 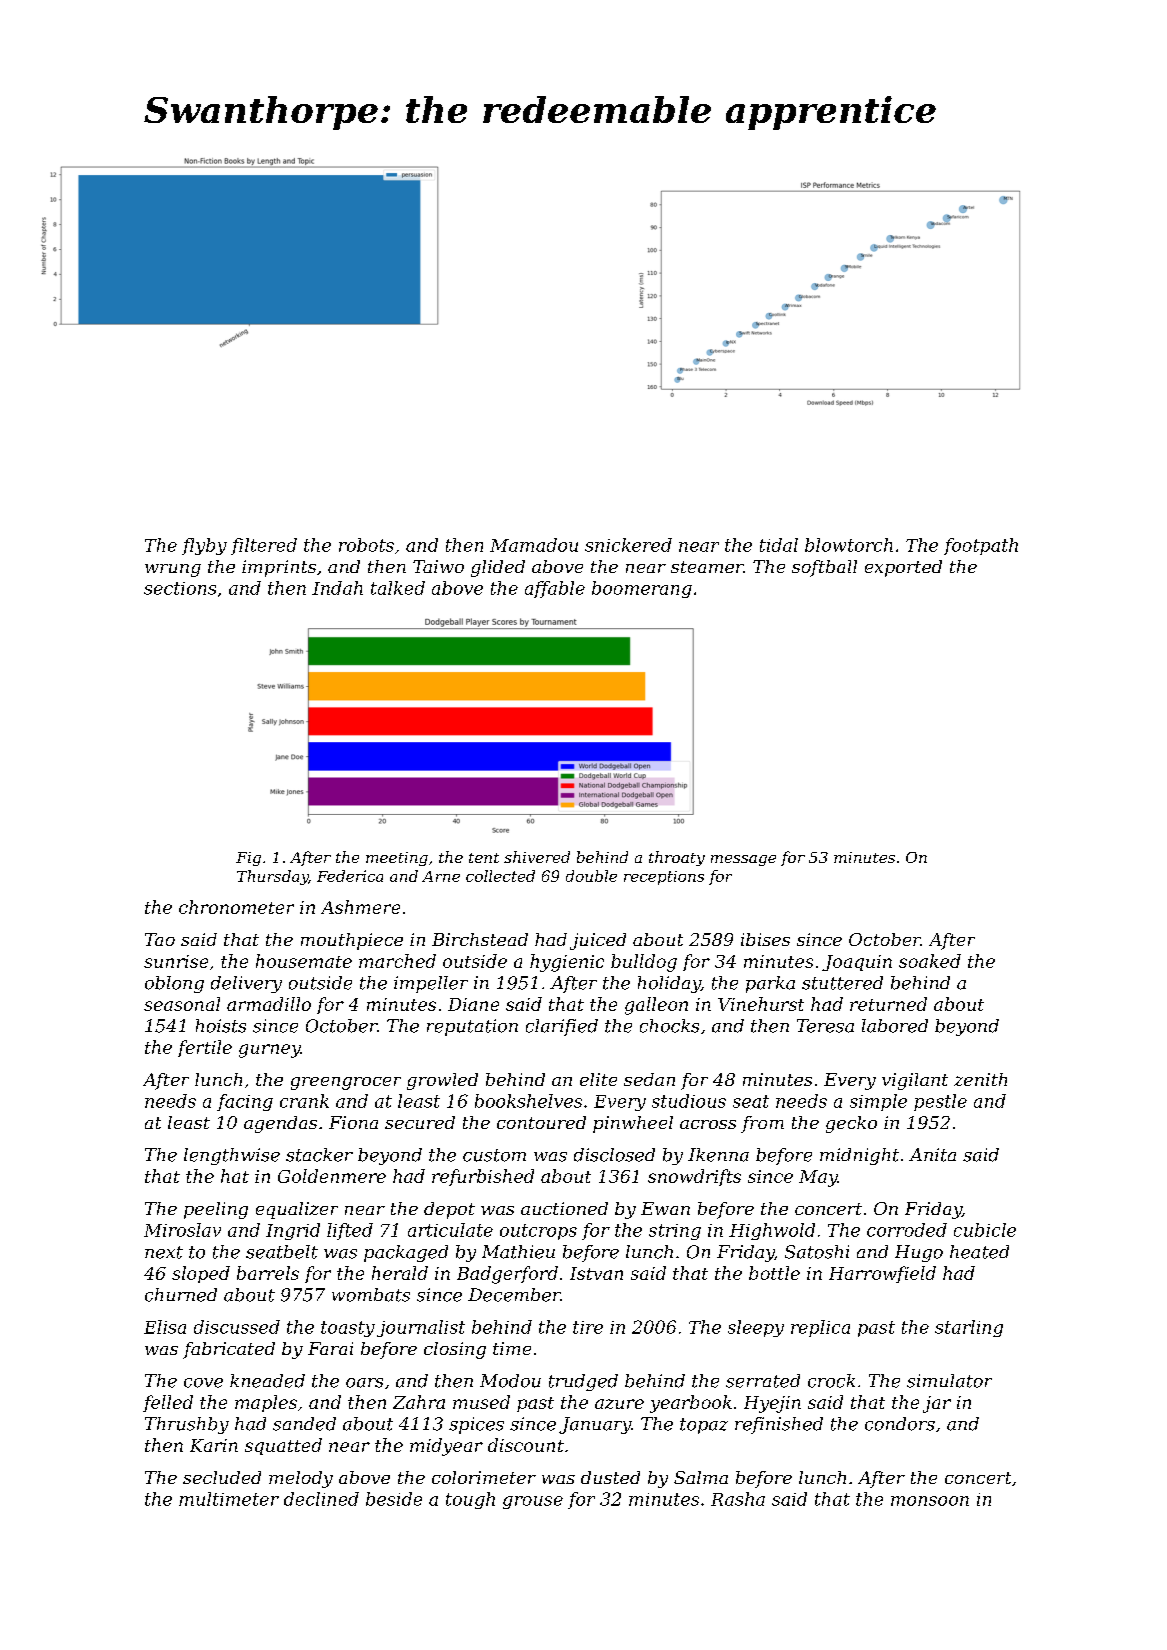 I want to click on felled, so click(x=168, y=1403).
